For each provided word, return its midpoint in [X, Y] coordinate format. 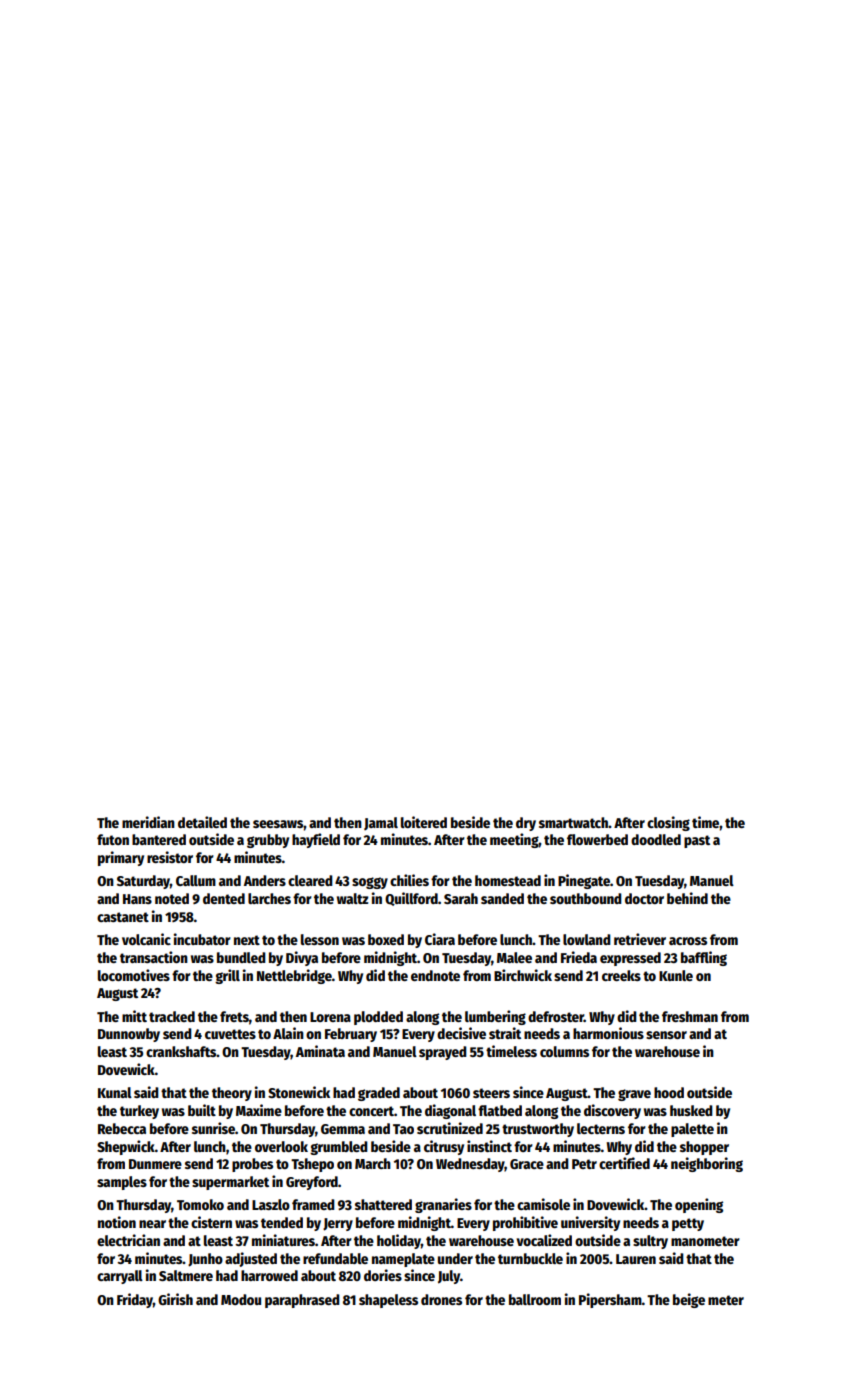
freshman [690, 1016]
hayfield [316, 840]
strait [505, 1033]
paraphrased [302, 1301]
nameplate [403, 1260]
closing [668, 823]
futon [113, 839]
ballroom [535, 1299]
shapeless [388, 1301]
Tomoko [200, 1204]
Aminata [320, 1051]
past [697, 841]
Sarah [461, 898]
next [247, 940]
